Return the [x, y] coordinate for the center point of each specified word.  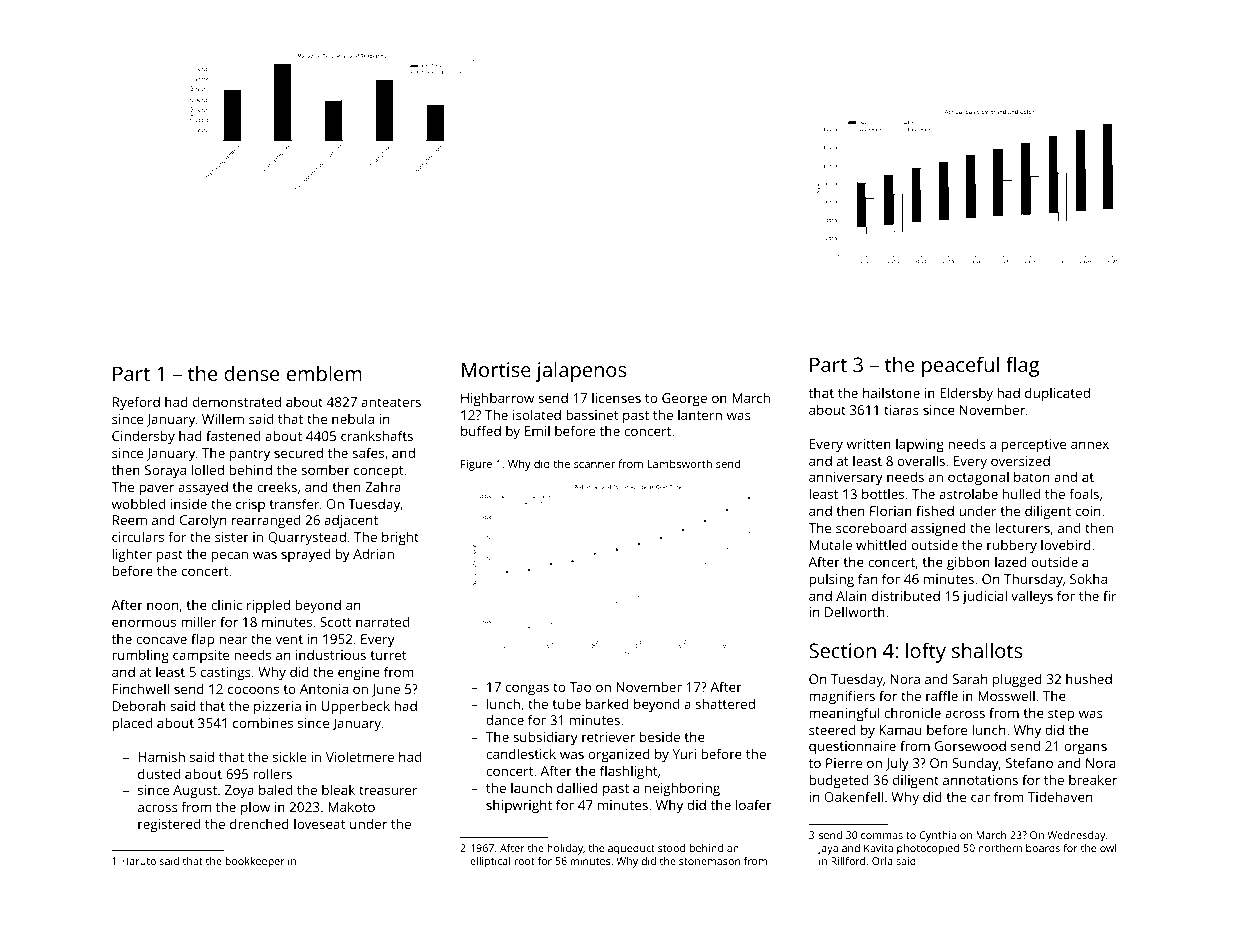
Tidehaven [1060, 796]
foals [1084, 493]
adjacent [351, 521]
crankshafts [377, 435]
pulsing [831, 580]
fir [1109, 595]
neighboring [682, 789]
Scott [336, 622]
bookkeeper [255, 862]
